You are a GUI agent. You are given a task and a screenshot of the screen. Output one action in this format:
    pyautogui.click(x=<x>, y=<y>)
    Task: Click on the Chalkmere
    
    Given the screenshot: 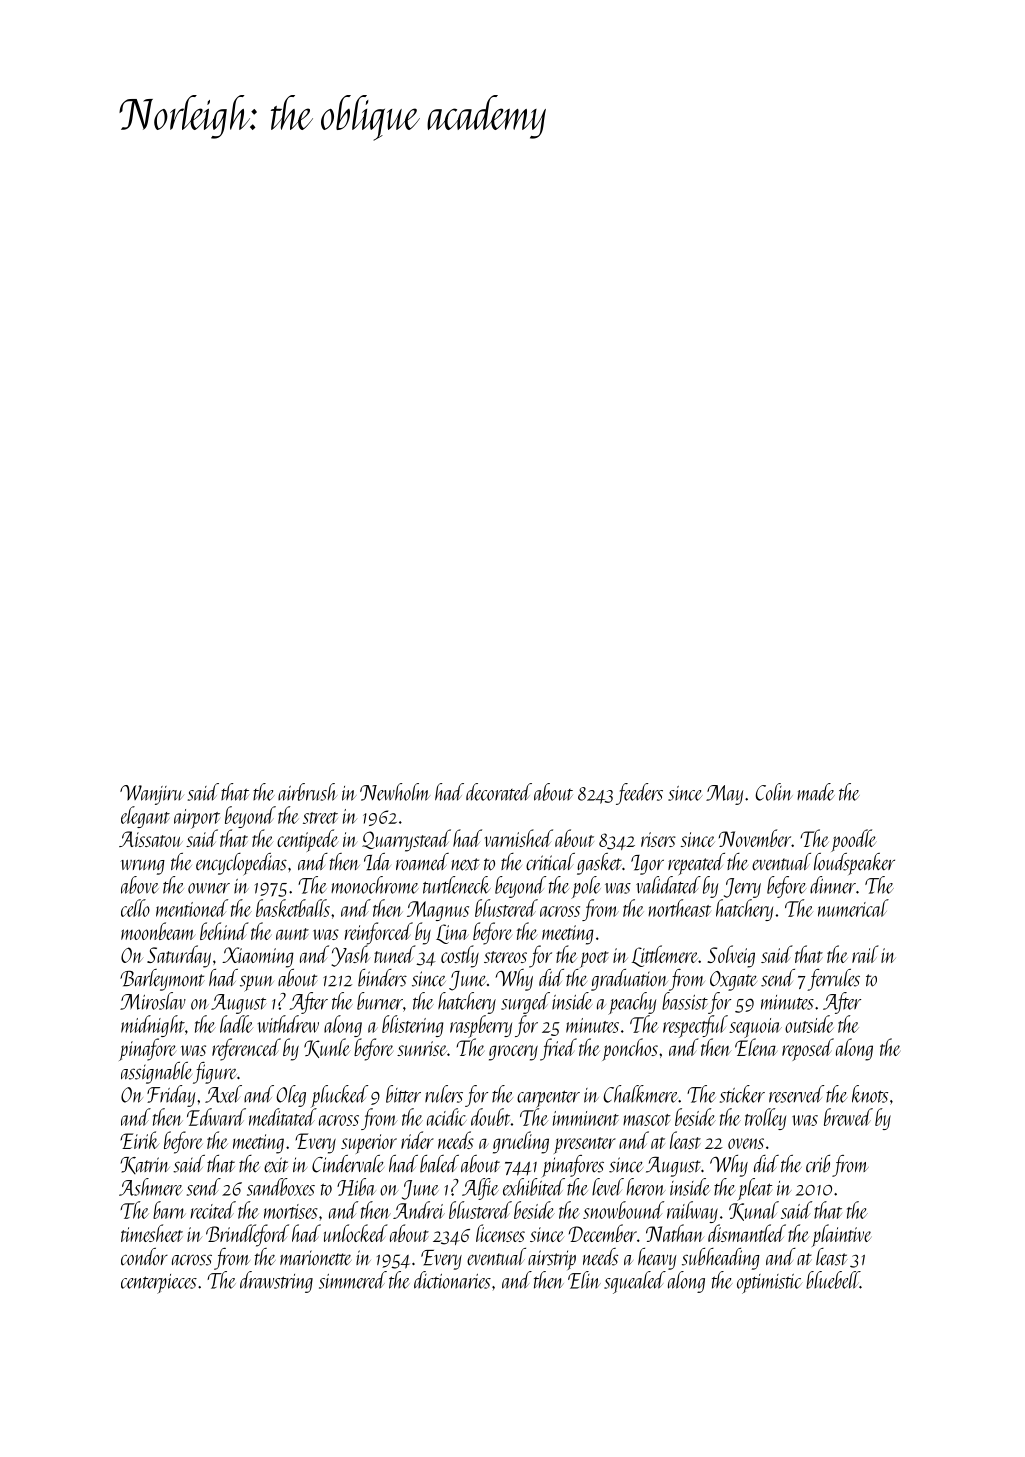 What is the action you would take?
    pyautogui.click(x=641, y=1094)
